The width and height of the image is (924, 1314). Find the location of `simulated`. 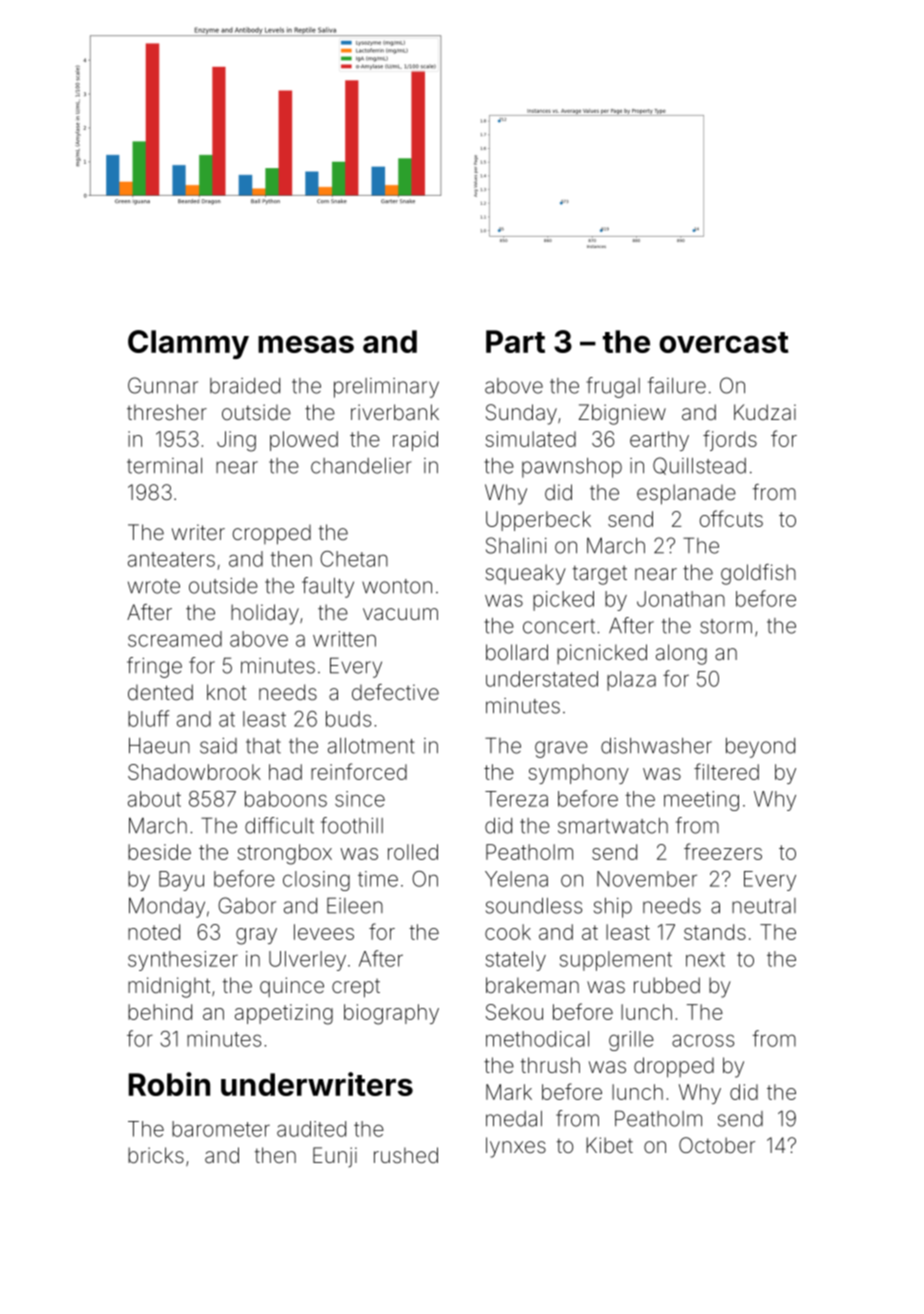

simulated is located at coordinates (530, 439).
